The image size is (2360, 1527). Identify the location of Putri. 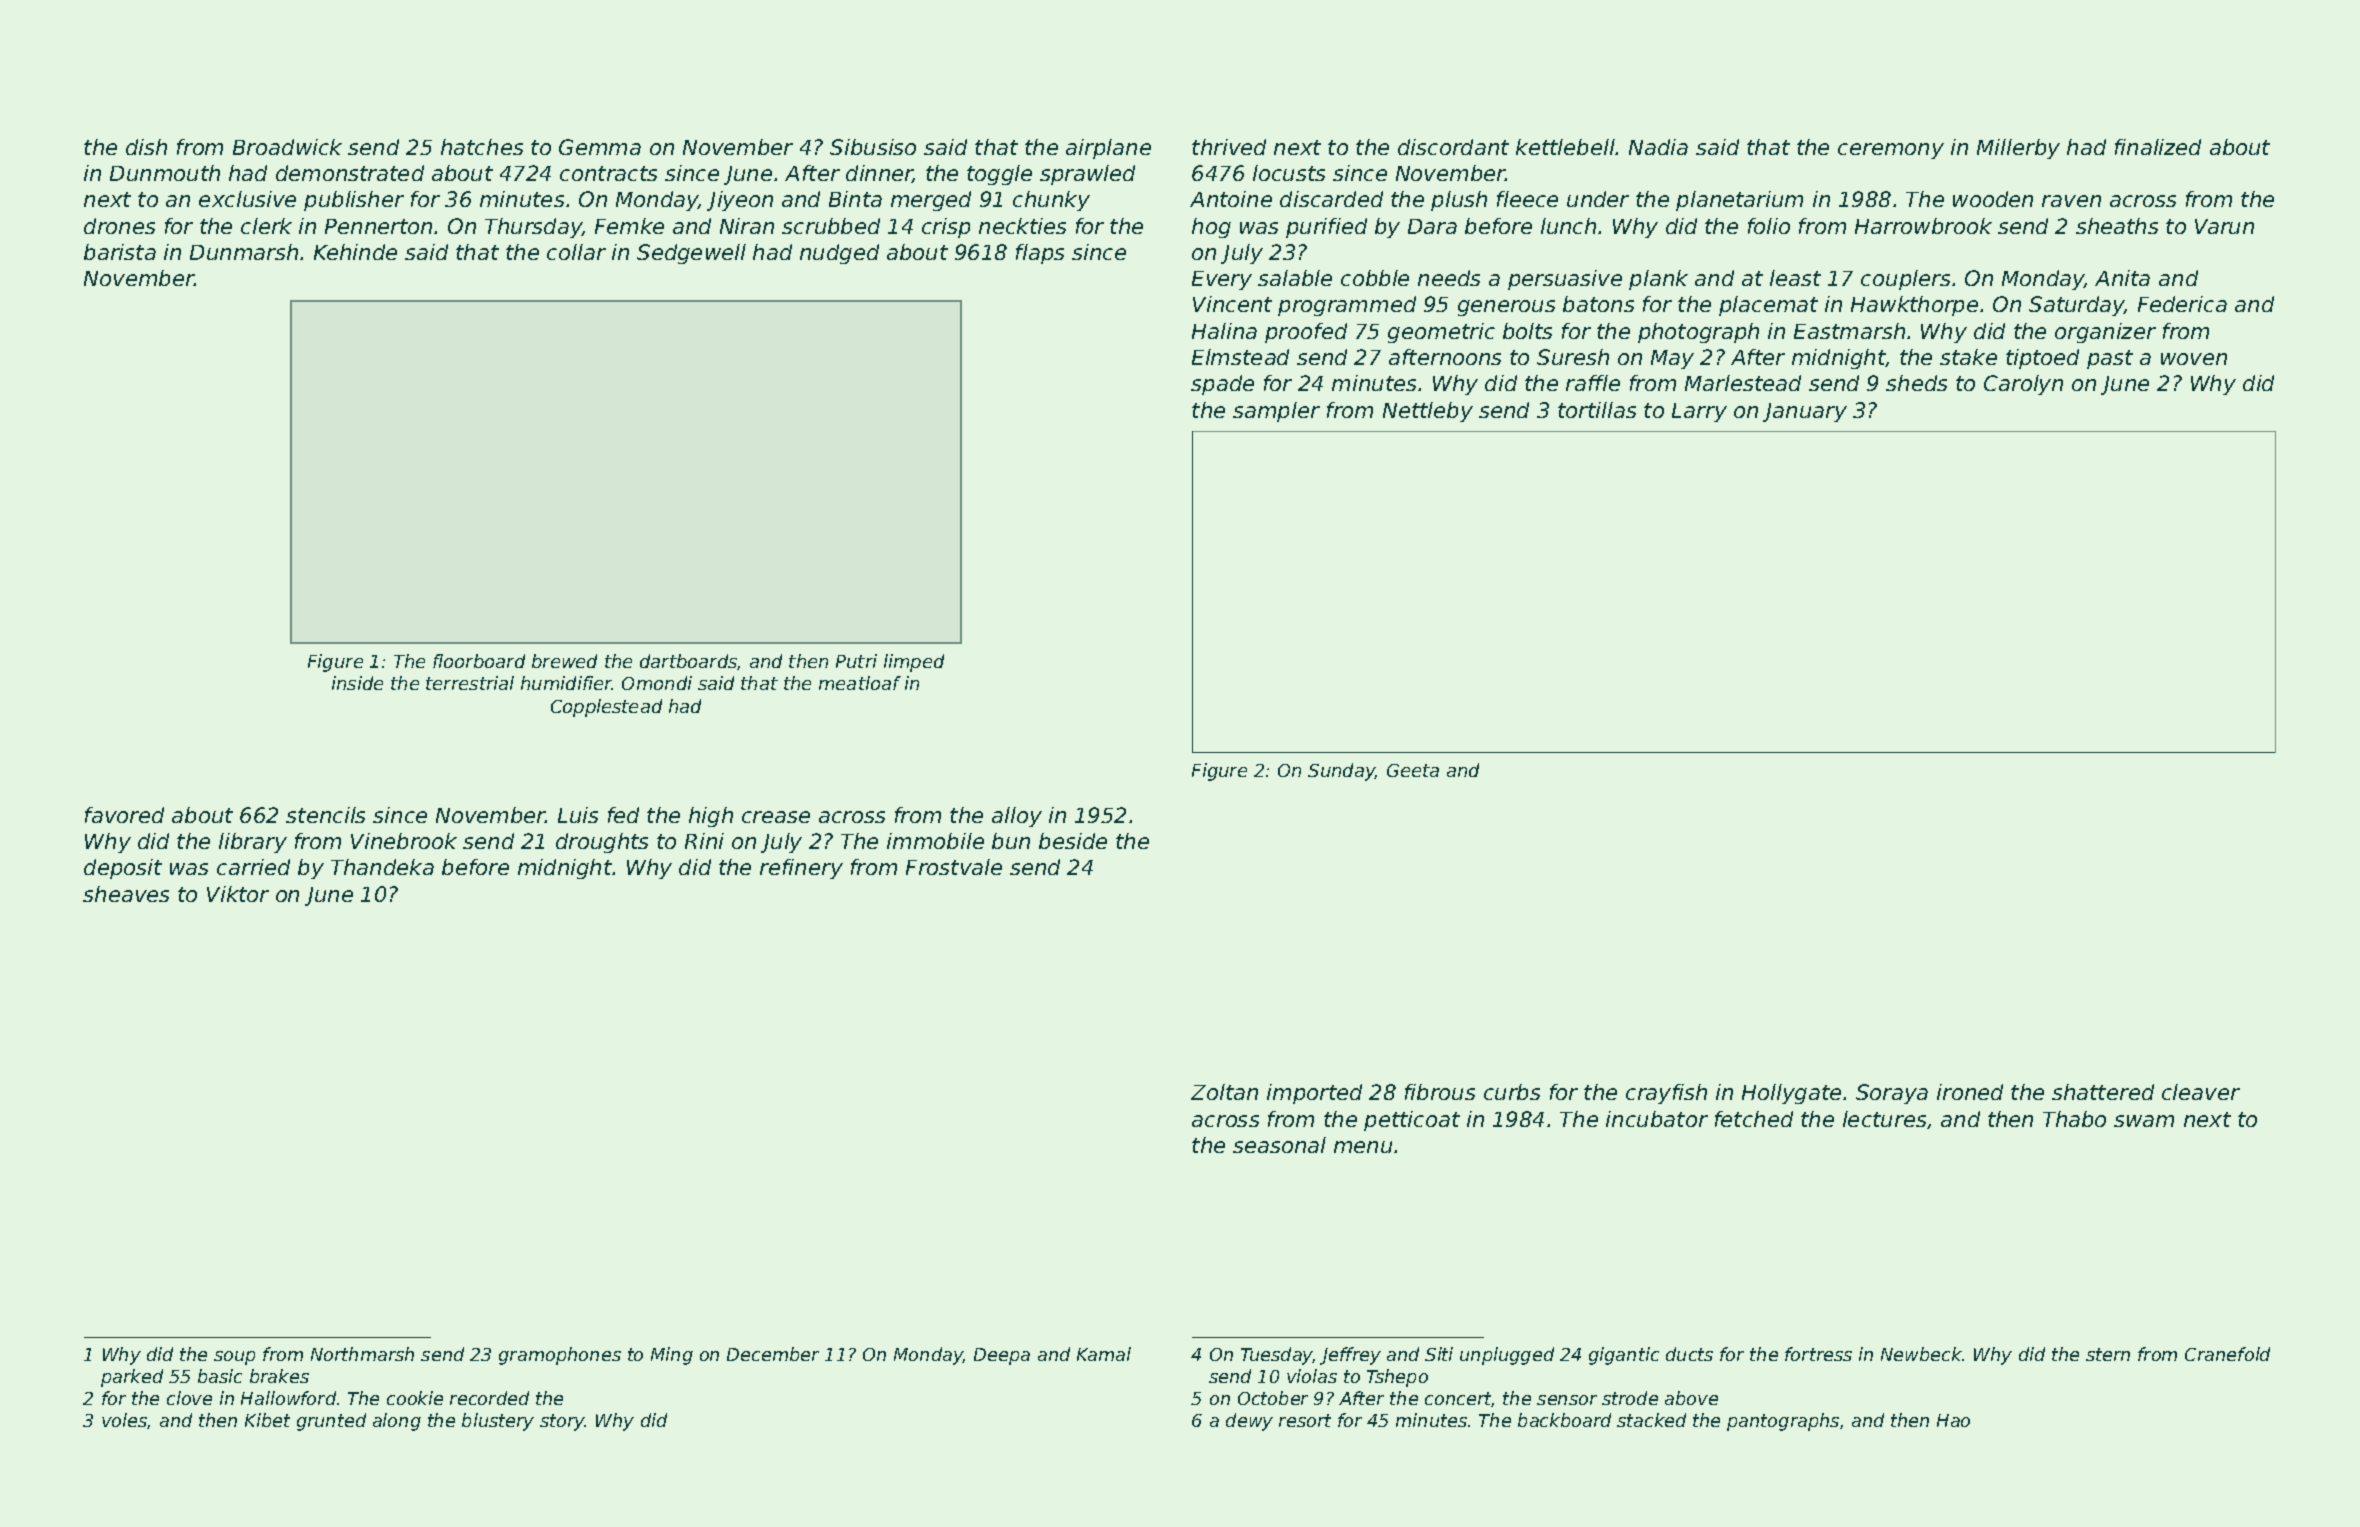
(856, 661).
